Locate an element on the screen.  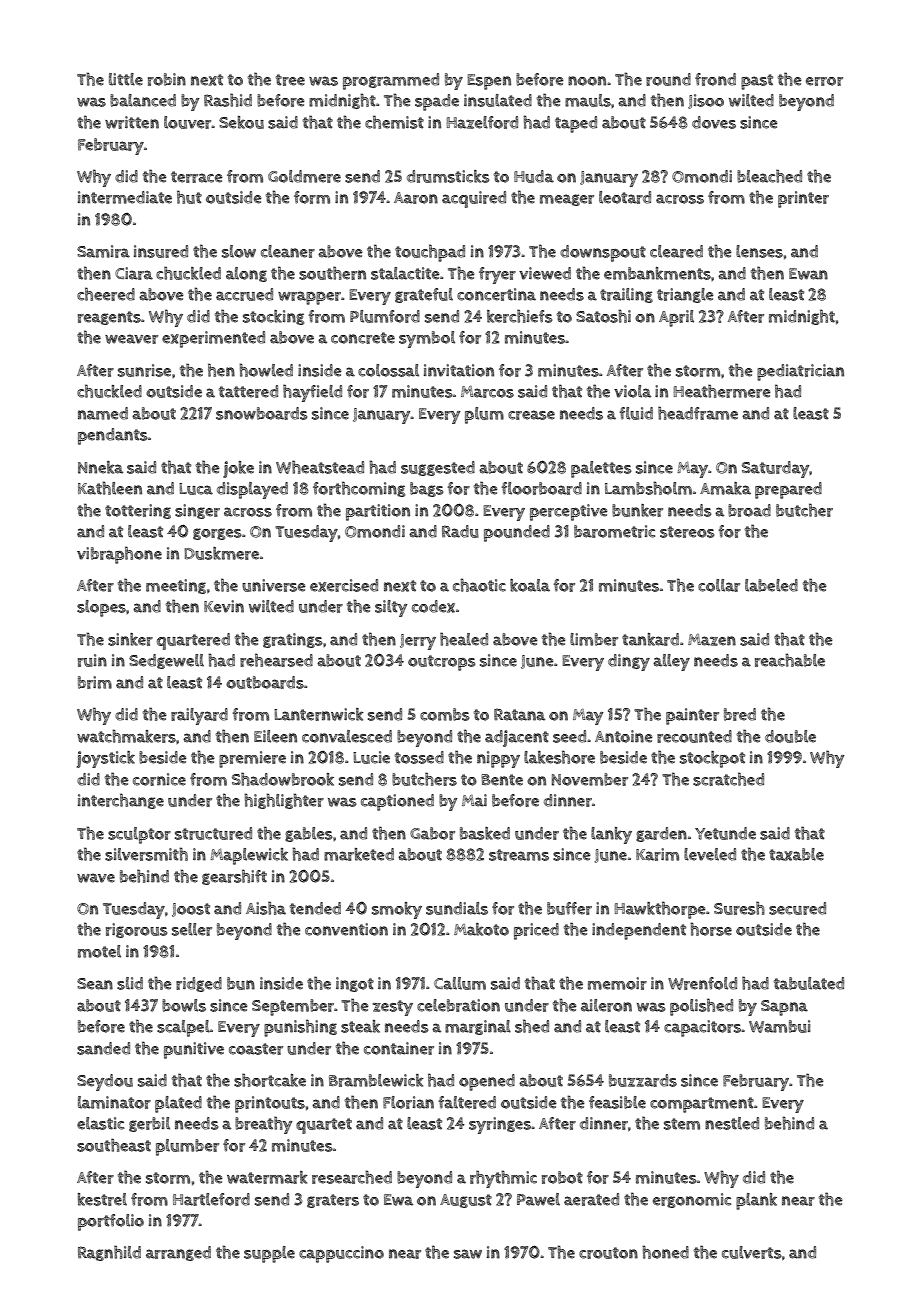
joystick is located at coordinates (106, 759).
